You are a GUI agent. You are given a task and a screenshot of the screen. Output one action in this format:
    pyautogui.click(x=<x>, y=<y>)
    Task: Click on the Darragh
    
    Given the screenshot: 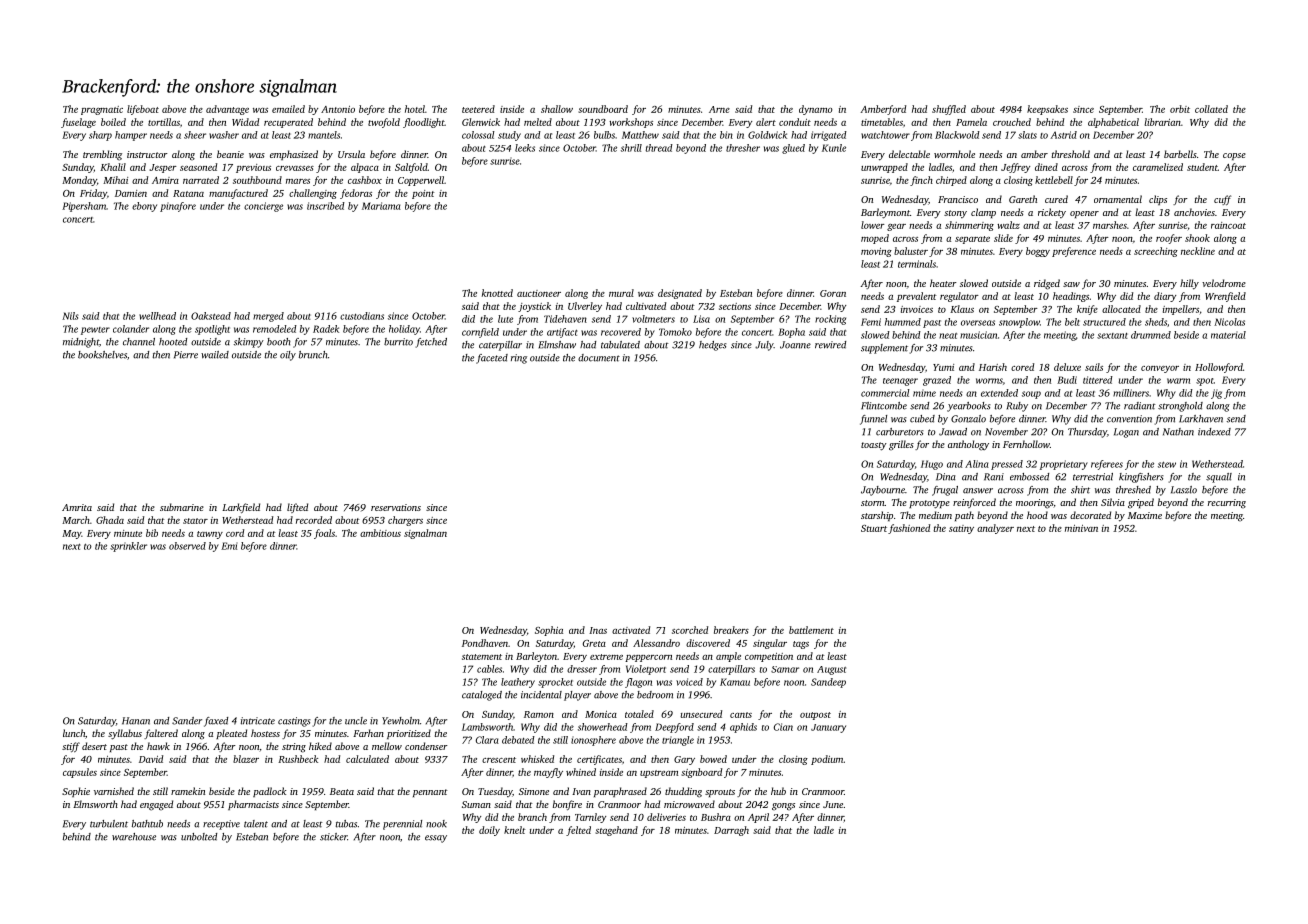 What is the action you would take?
    pyautogui.click(x=731, y=831)
